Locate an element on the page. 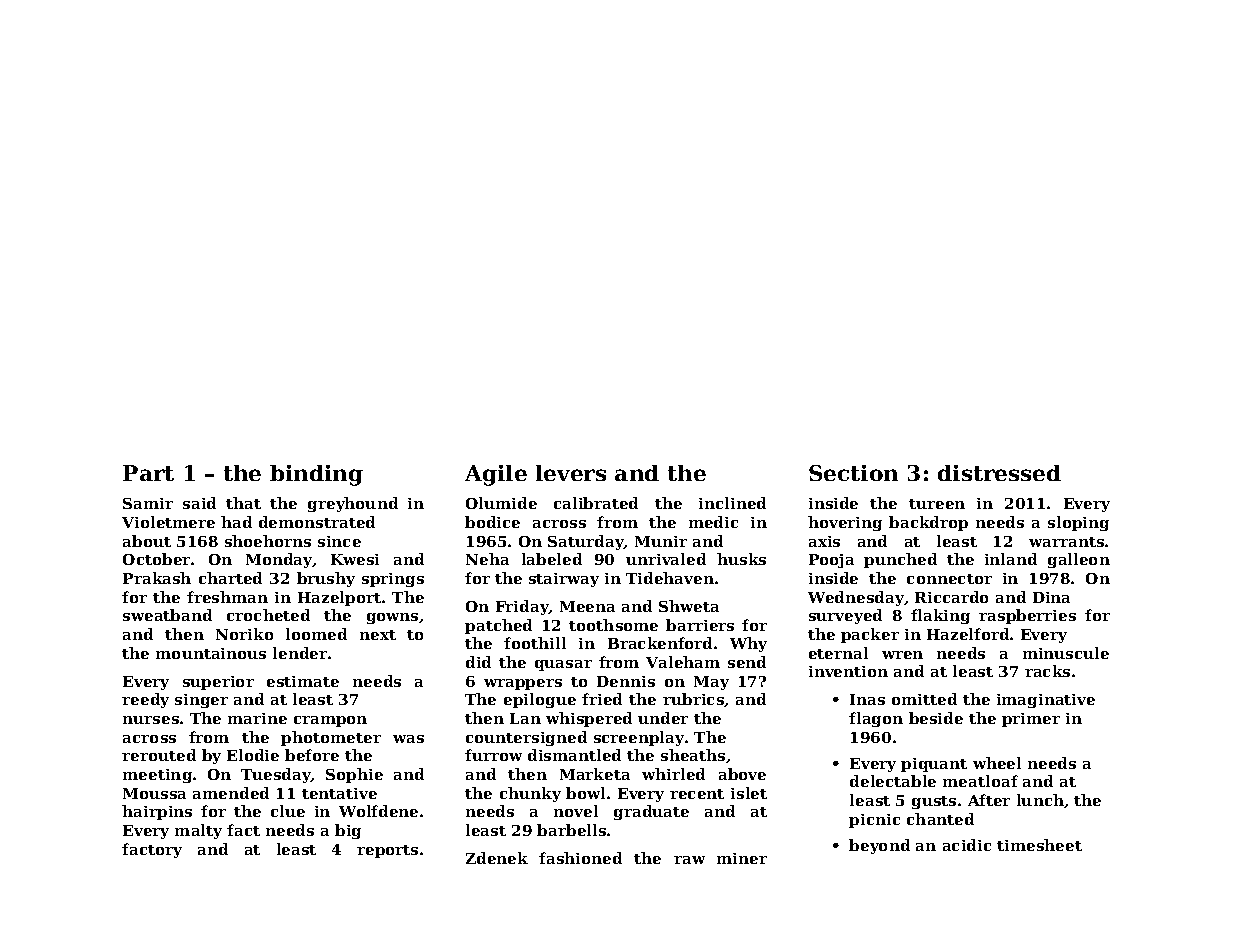  bodice is located at coordinates (492, 522).
